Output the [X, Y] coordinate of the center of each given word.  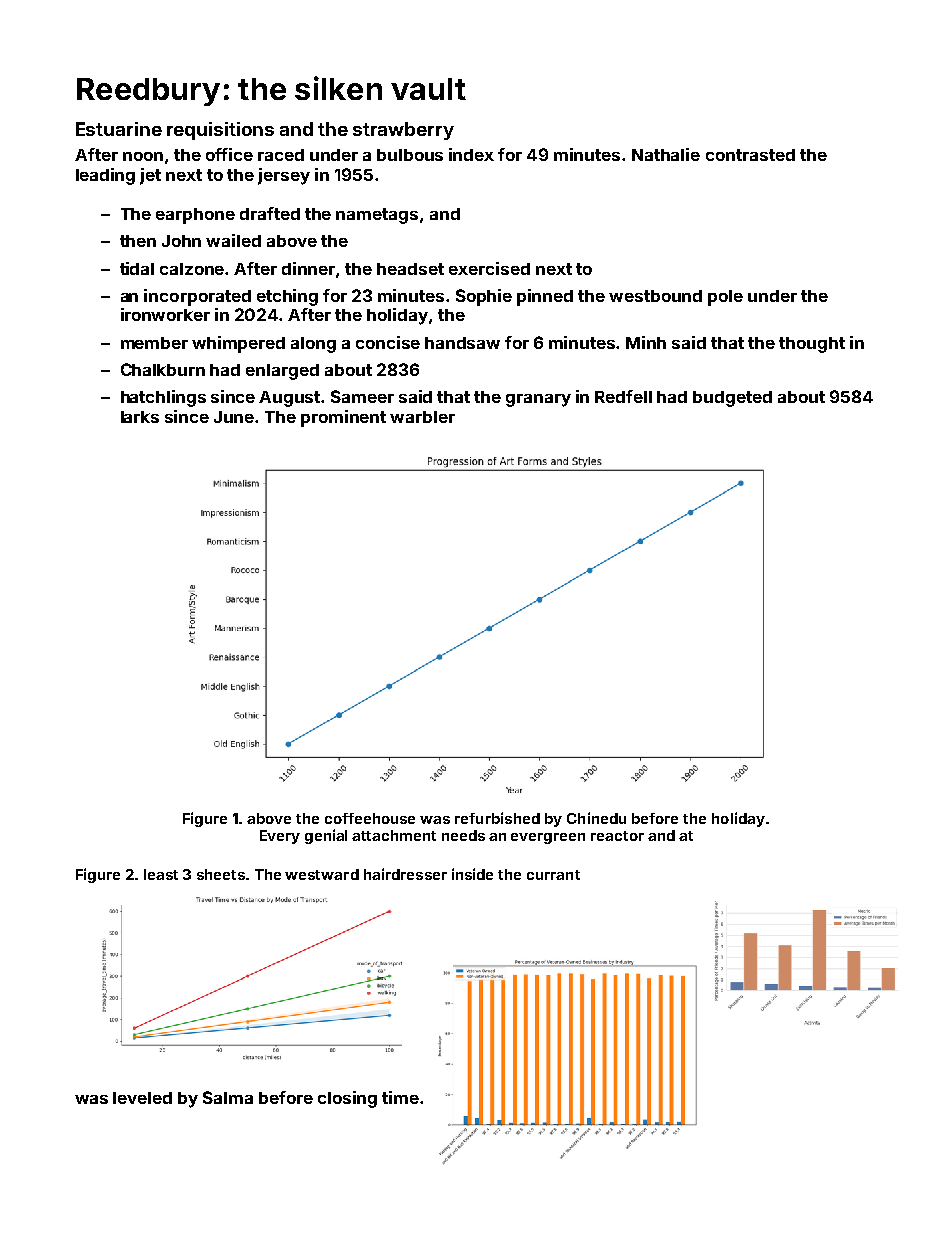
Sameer [362, 396]
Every [280, 837]
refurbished [497, 818]
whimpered [238, 344]
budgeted [732, 399]
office [229, 154]
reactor [617, 836]
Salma [228, 1097]
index [471, 154]
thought [812, 345]
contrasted [750, 155]
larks [140, 417]
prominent [343, 418]
